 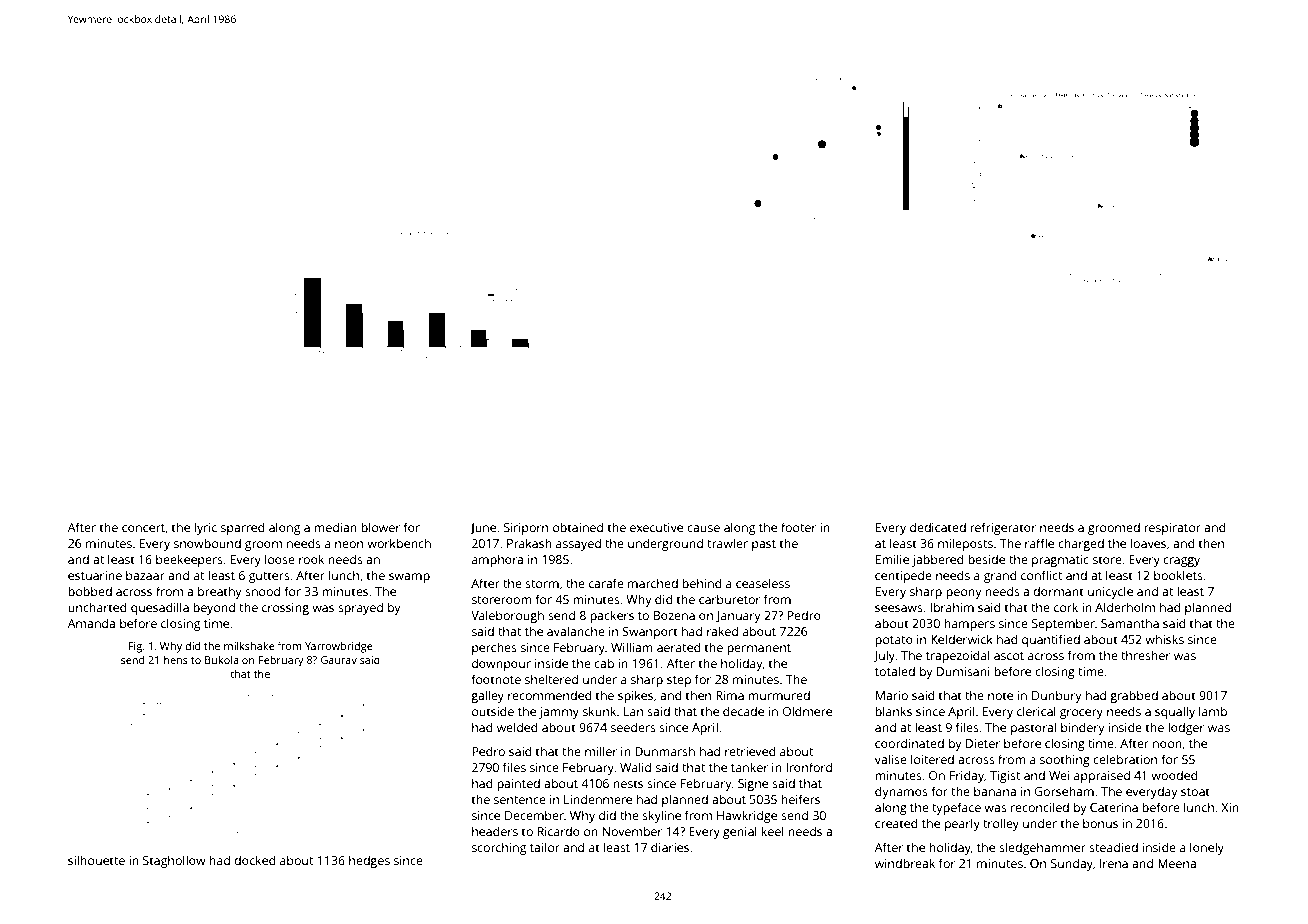 I want to click on rook, so click(x=311, y=559).
